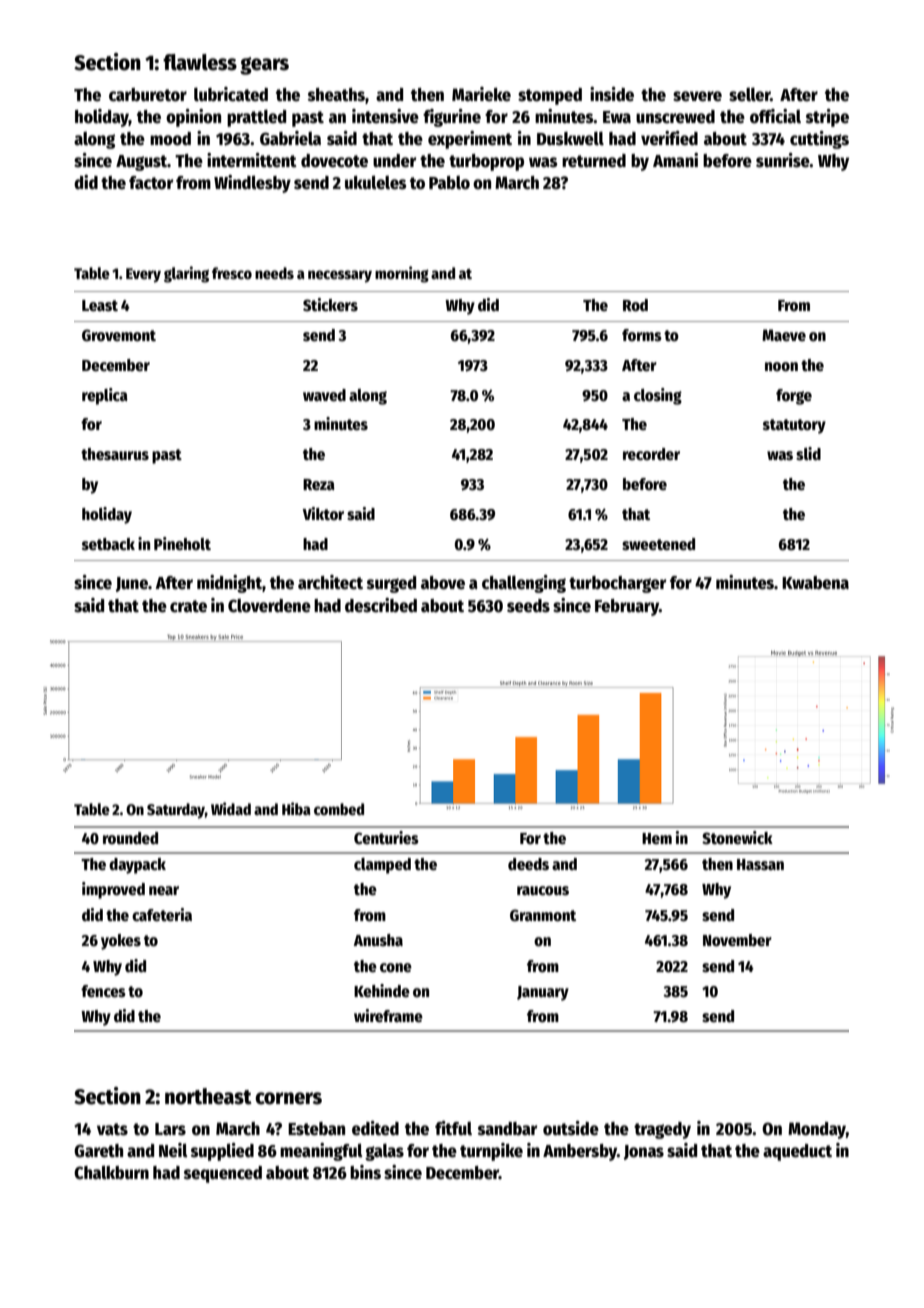 The image size is (924, 1308). Describe the element at coordinates (324, 395) in the document. I see `waved` at that location.
